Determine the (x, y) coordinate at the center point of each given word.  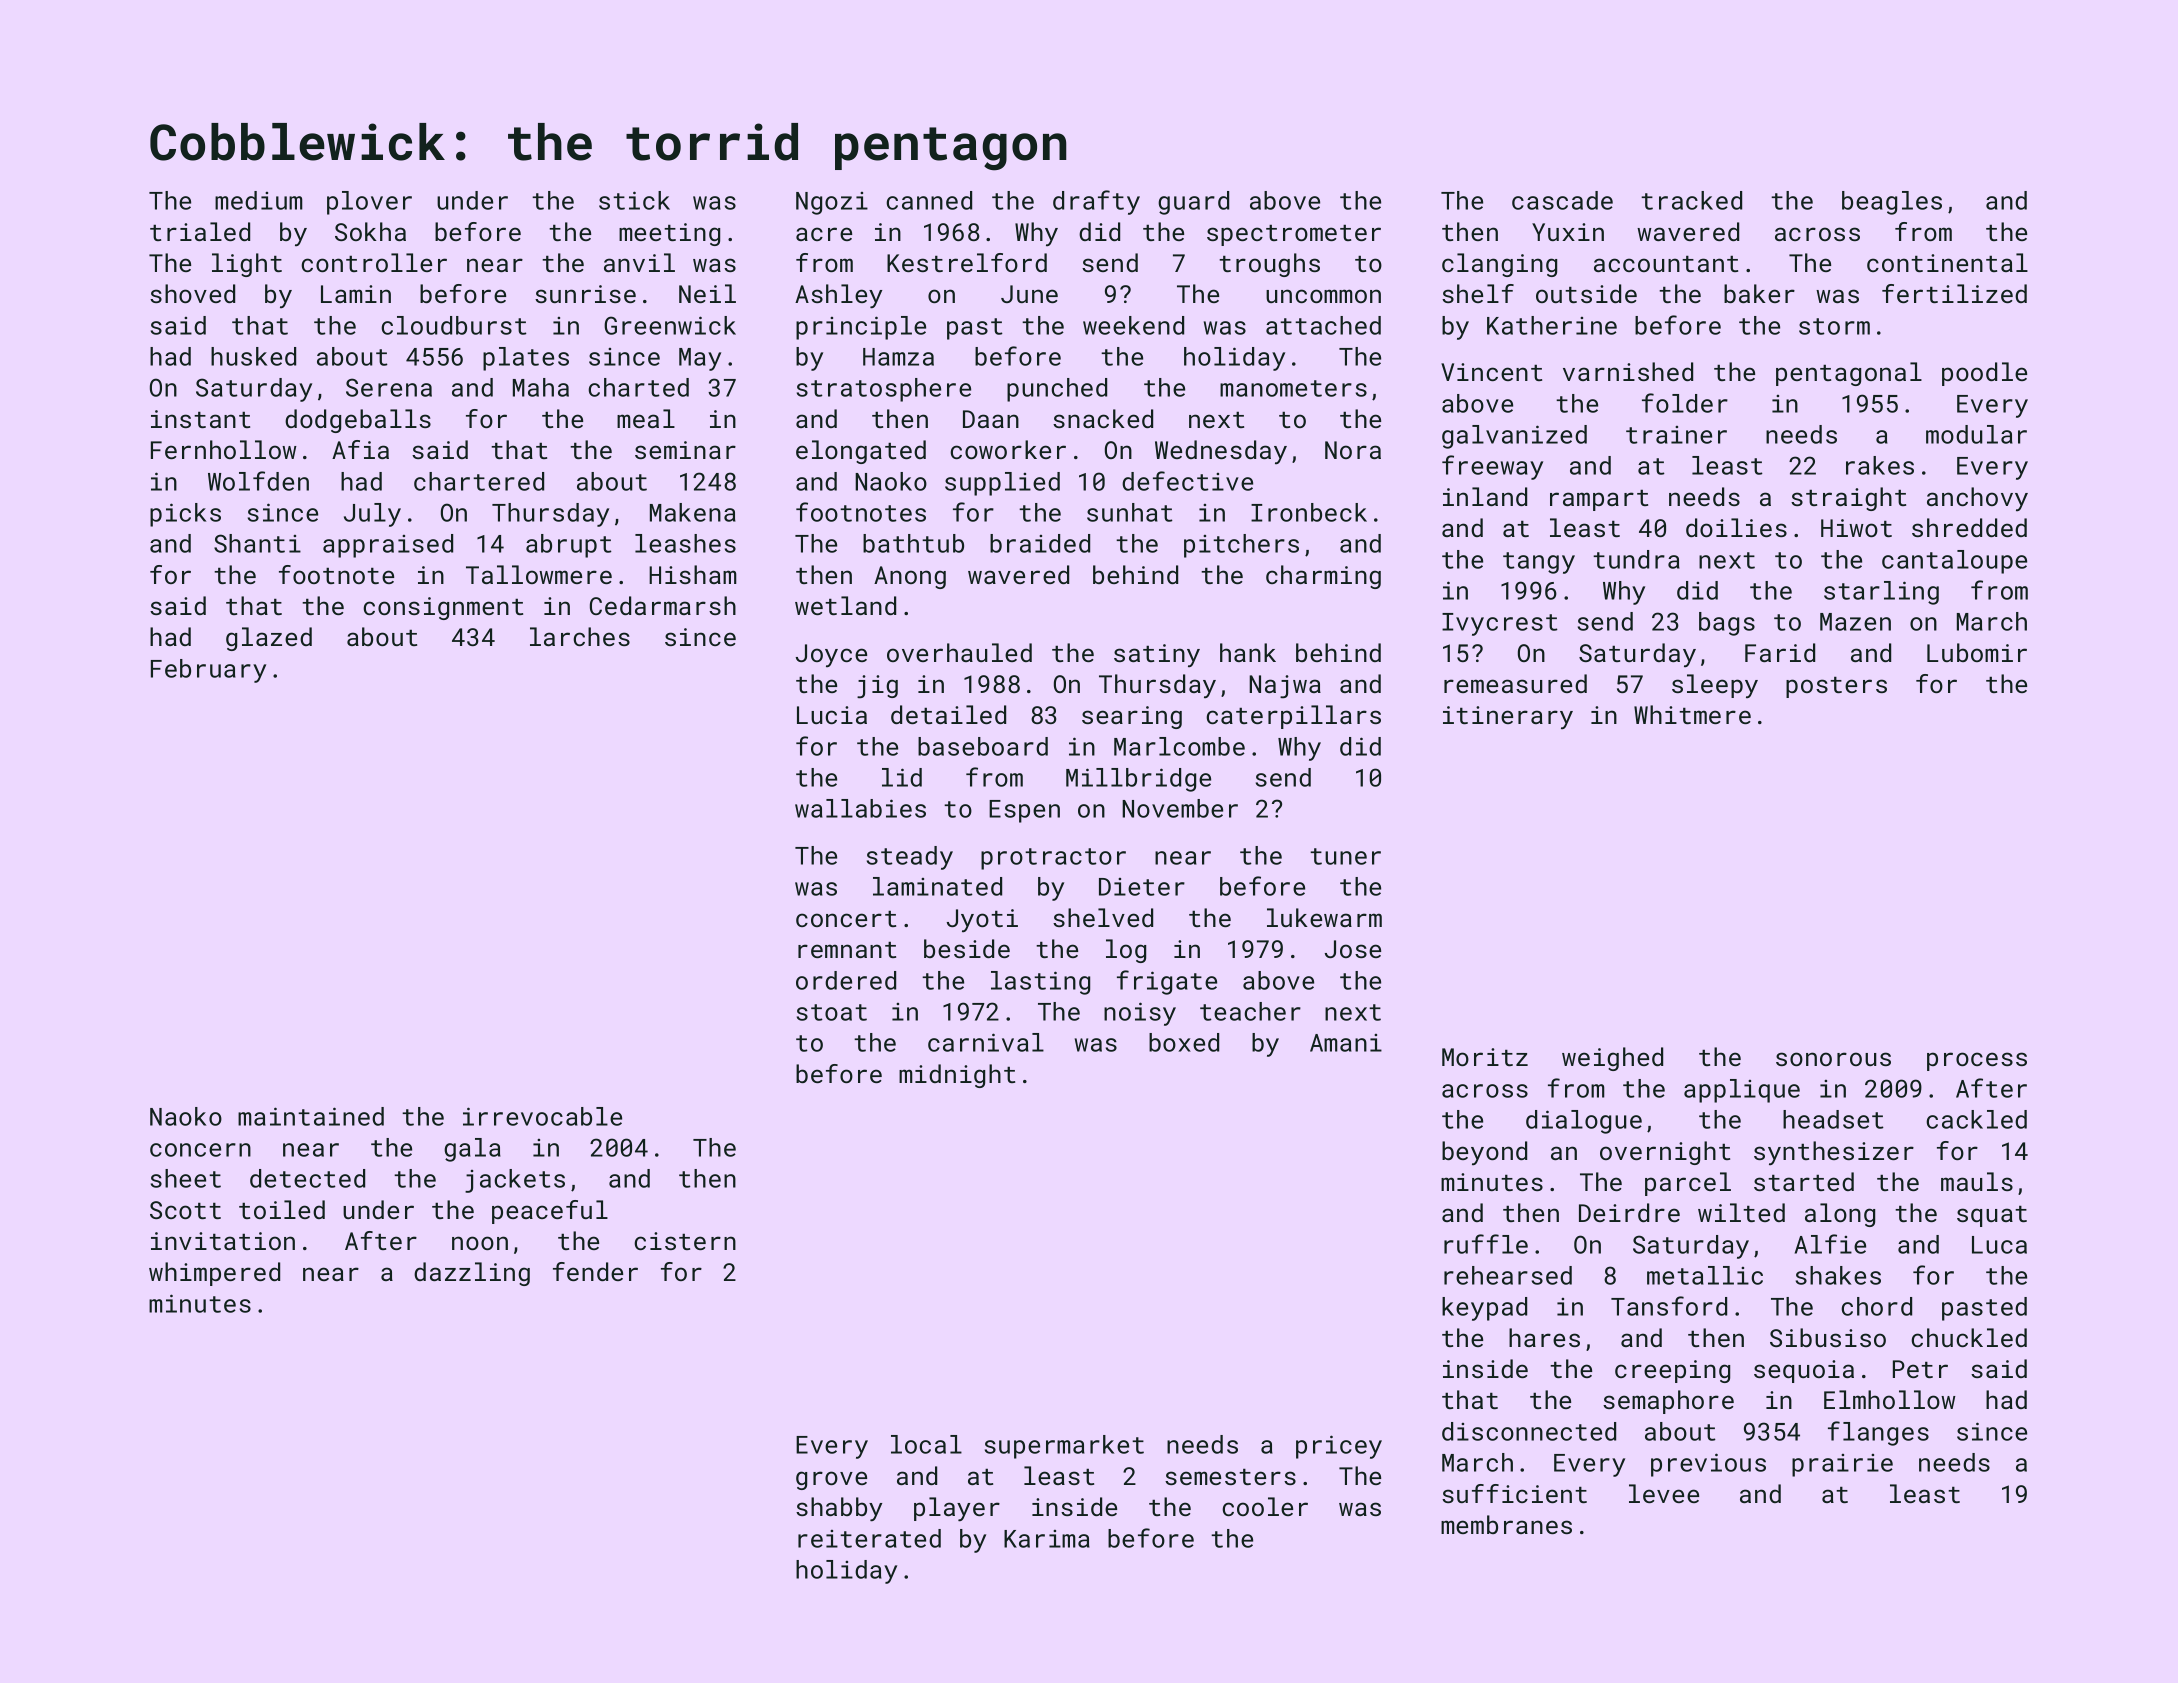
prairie (1842, 1465)
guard (1193, 203)
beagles (1892, 203)
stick (634, 200)
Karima (1047, 1539)
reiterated (869, 1538)
